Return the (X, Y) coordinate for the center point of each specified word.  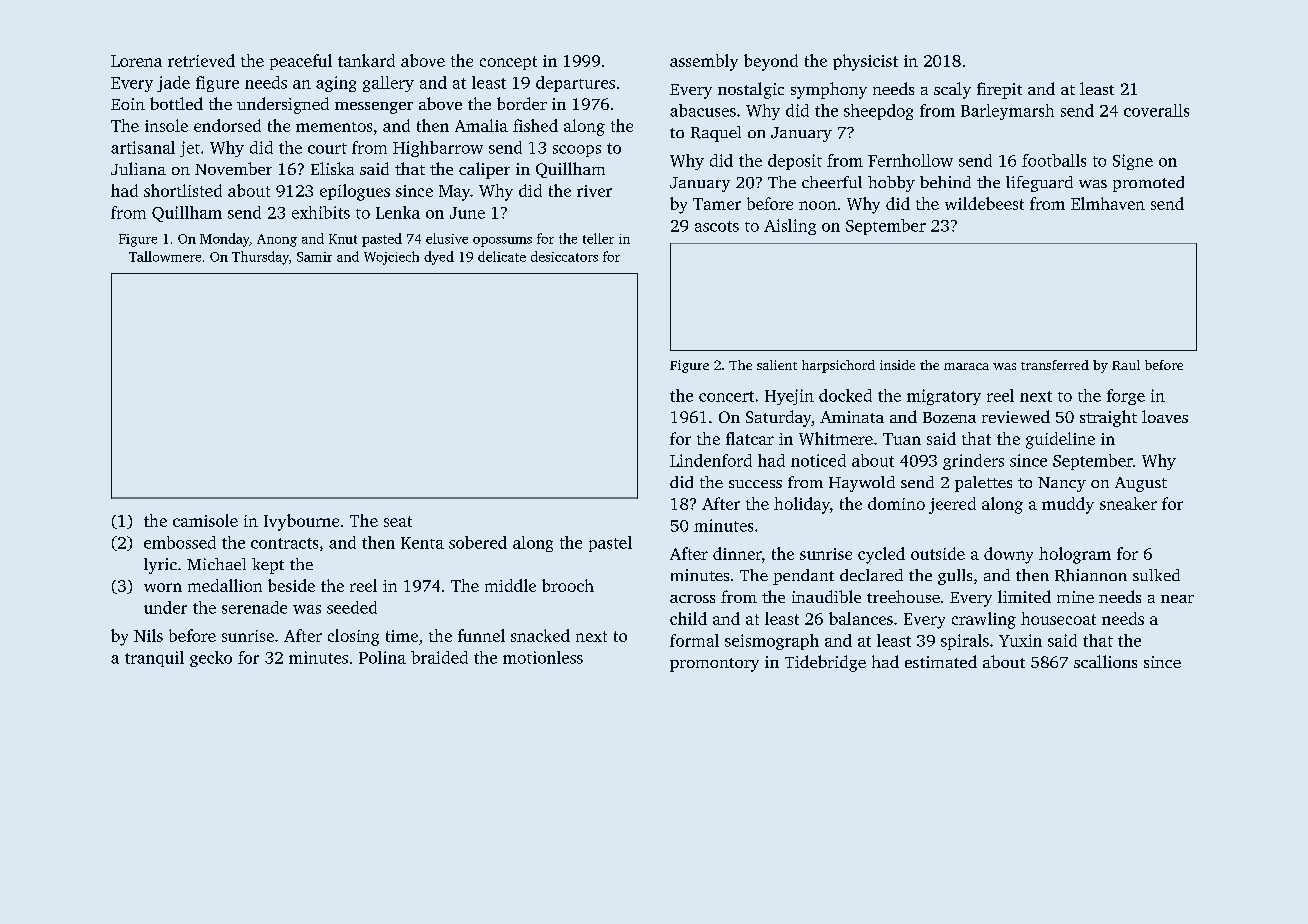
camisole (205, 520)
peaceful (301, 62)
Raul (1126, 365)
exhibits (321, 212)
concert (726, 396)
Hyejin (789, 397)
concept (508, 63)
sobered (478, 542)
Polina (382, 657)
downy (1008, 555)
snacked (540, 635)
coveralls (1156, 110)
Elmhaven (1108, 203)
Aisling (790, 227)
